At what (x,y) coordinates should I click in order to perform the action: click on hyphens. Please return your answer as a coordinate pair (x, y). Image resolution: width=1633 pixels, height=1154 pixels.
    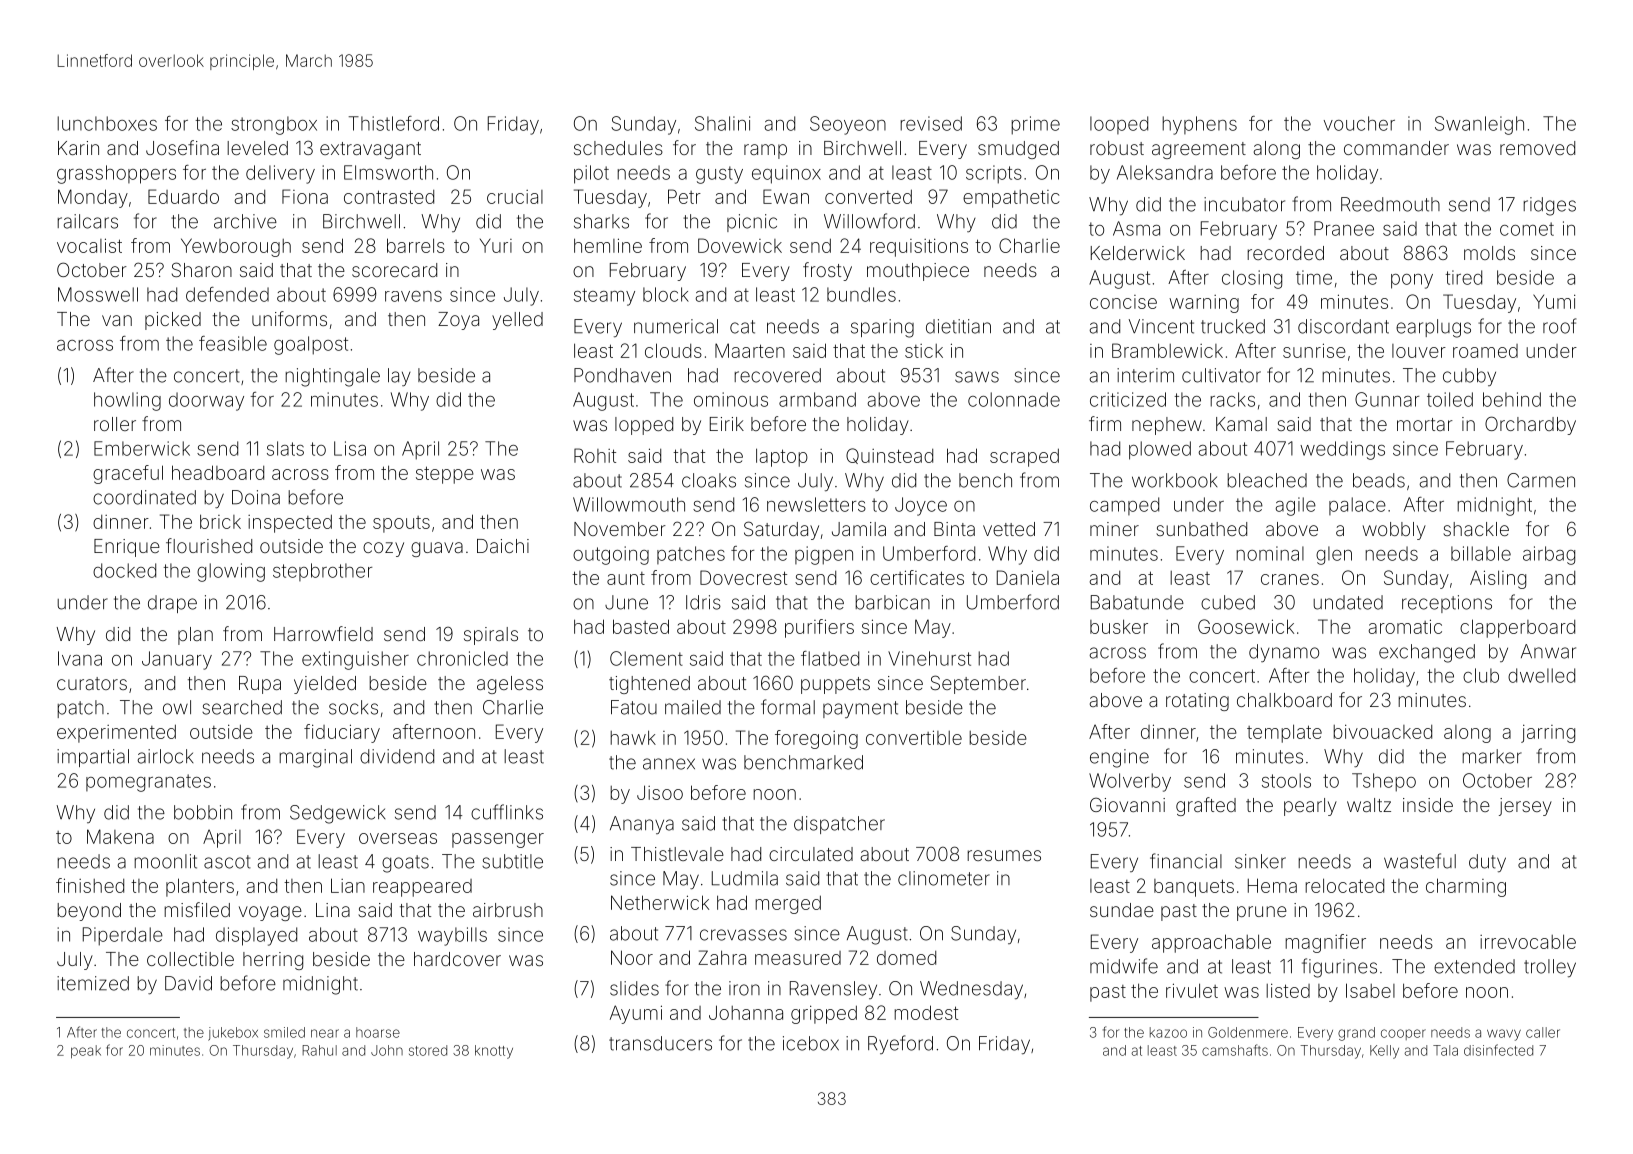
    Looking at the image, I should click on (1199, 125).
